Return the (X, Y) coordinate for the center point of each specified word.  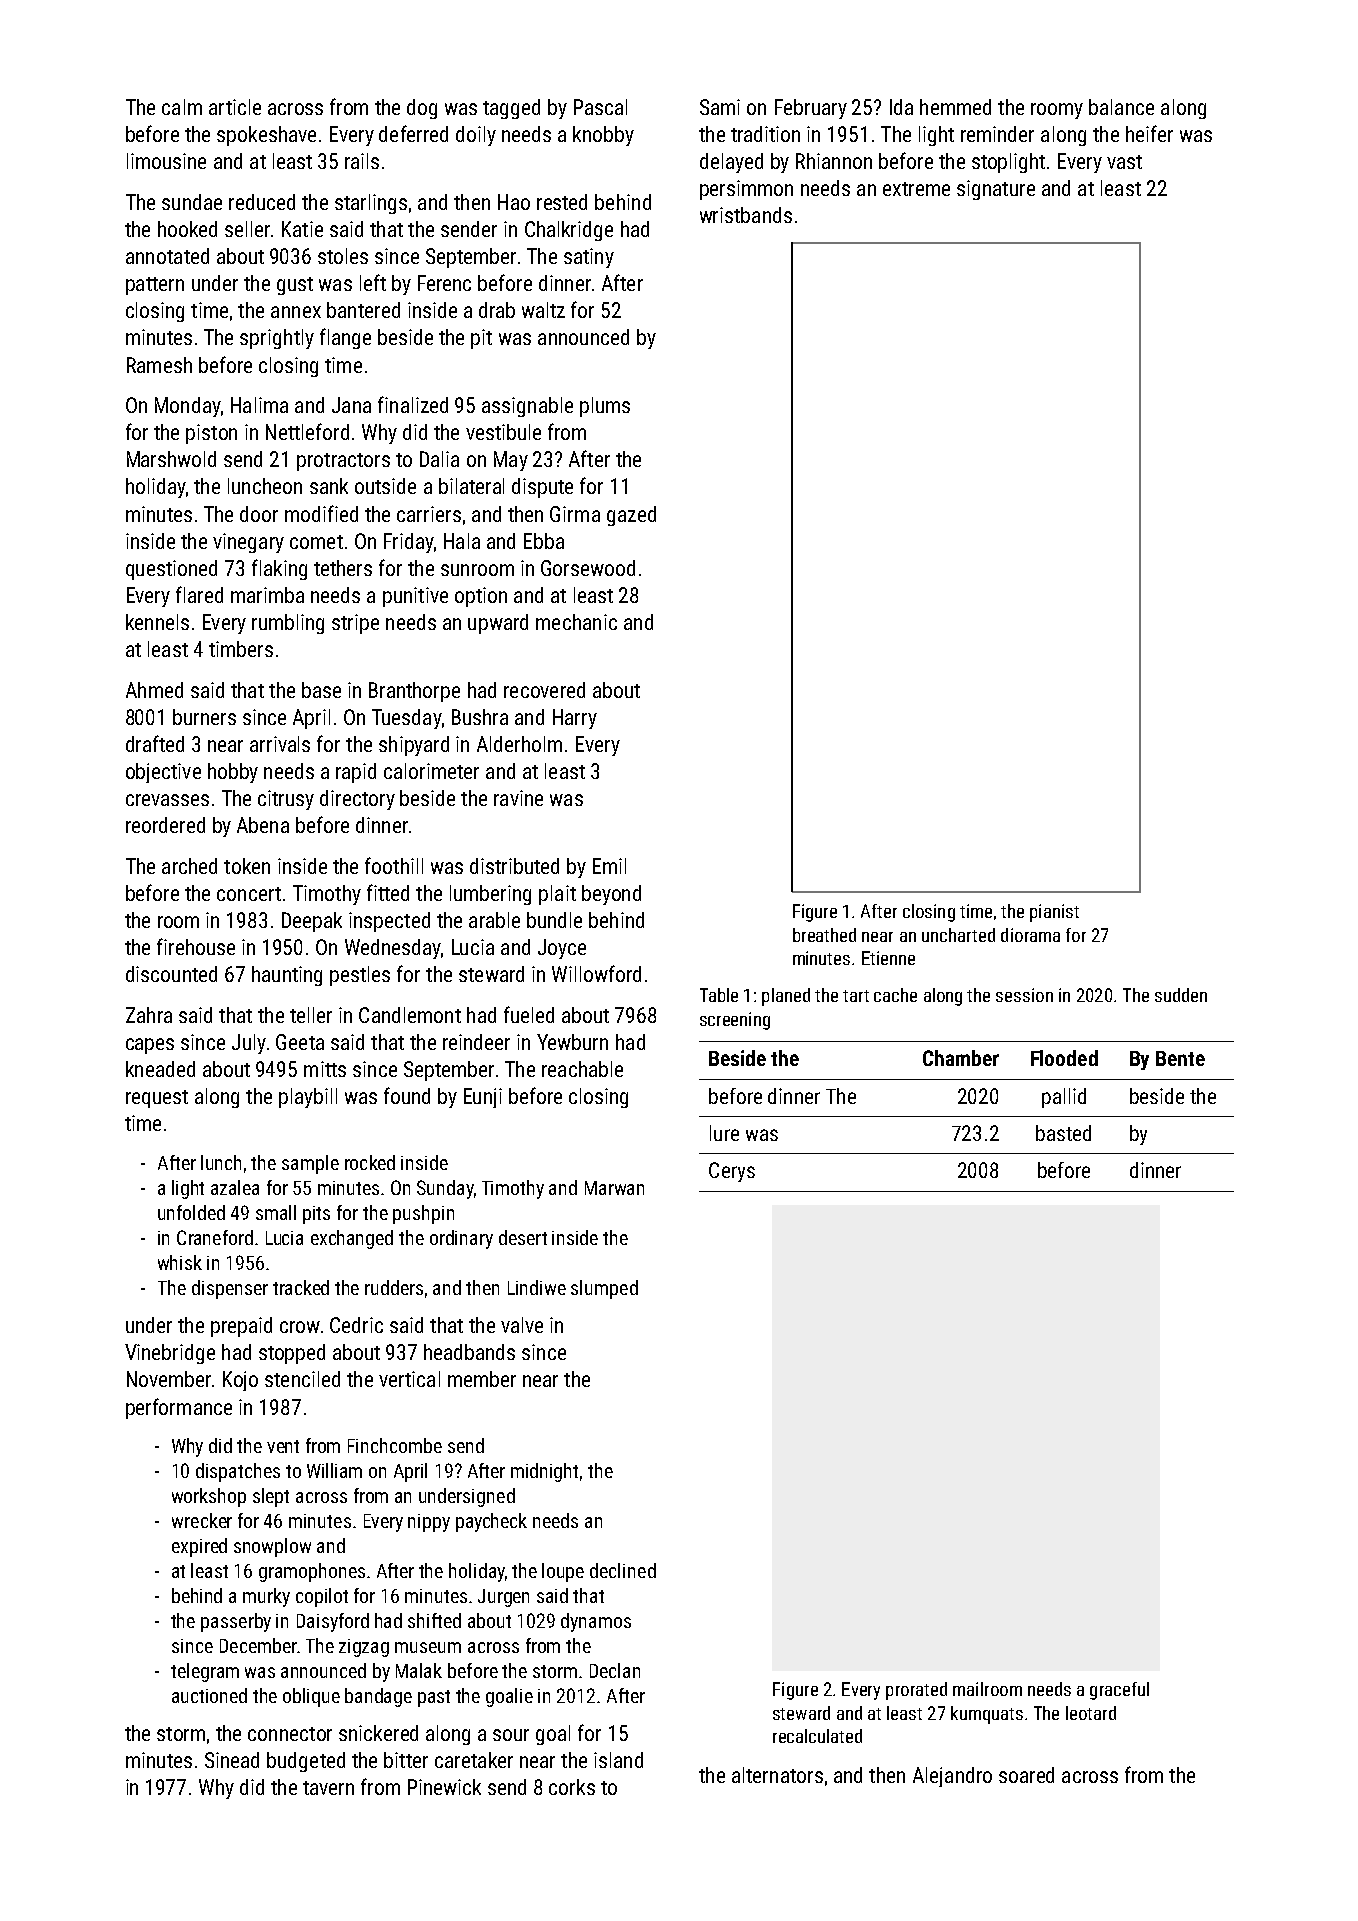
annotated (167, 256)
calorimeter (431, 771)
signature (996, 190)
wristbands (746, 215)
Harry (575, 719)
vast (1124, 162)
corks (572, 1787)
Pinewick (444, 1787)
